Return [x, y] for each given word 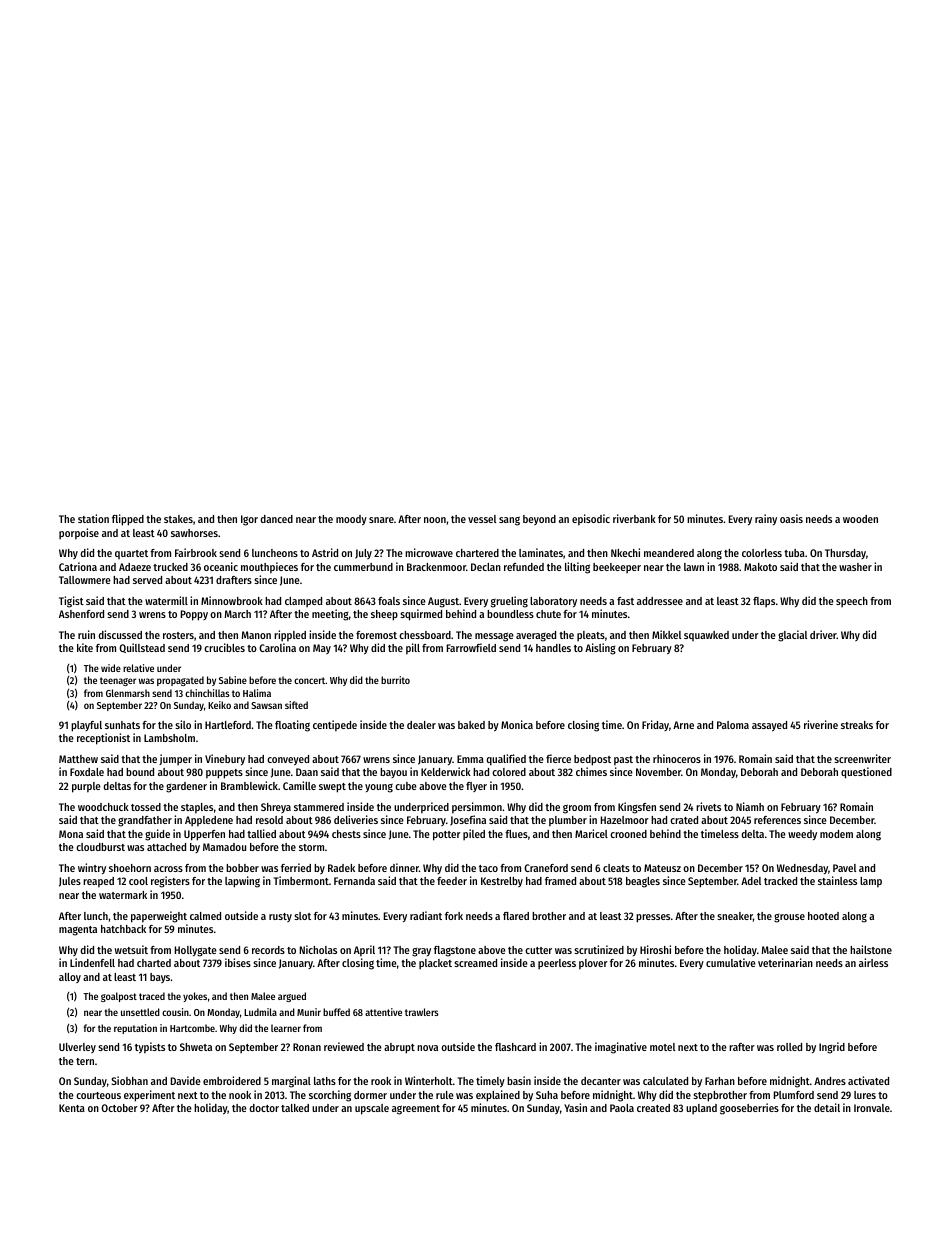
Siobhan [129, 1080]
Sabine [233, 680]
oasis [791, 518]
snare [381, 520]
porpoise [79, 534]
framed [560, 881]
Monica [517, 724]
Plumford [794, 1095]
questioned [866, 773]
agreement [416, 1110]
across [168, 869]
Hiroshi [655, 949]
